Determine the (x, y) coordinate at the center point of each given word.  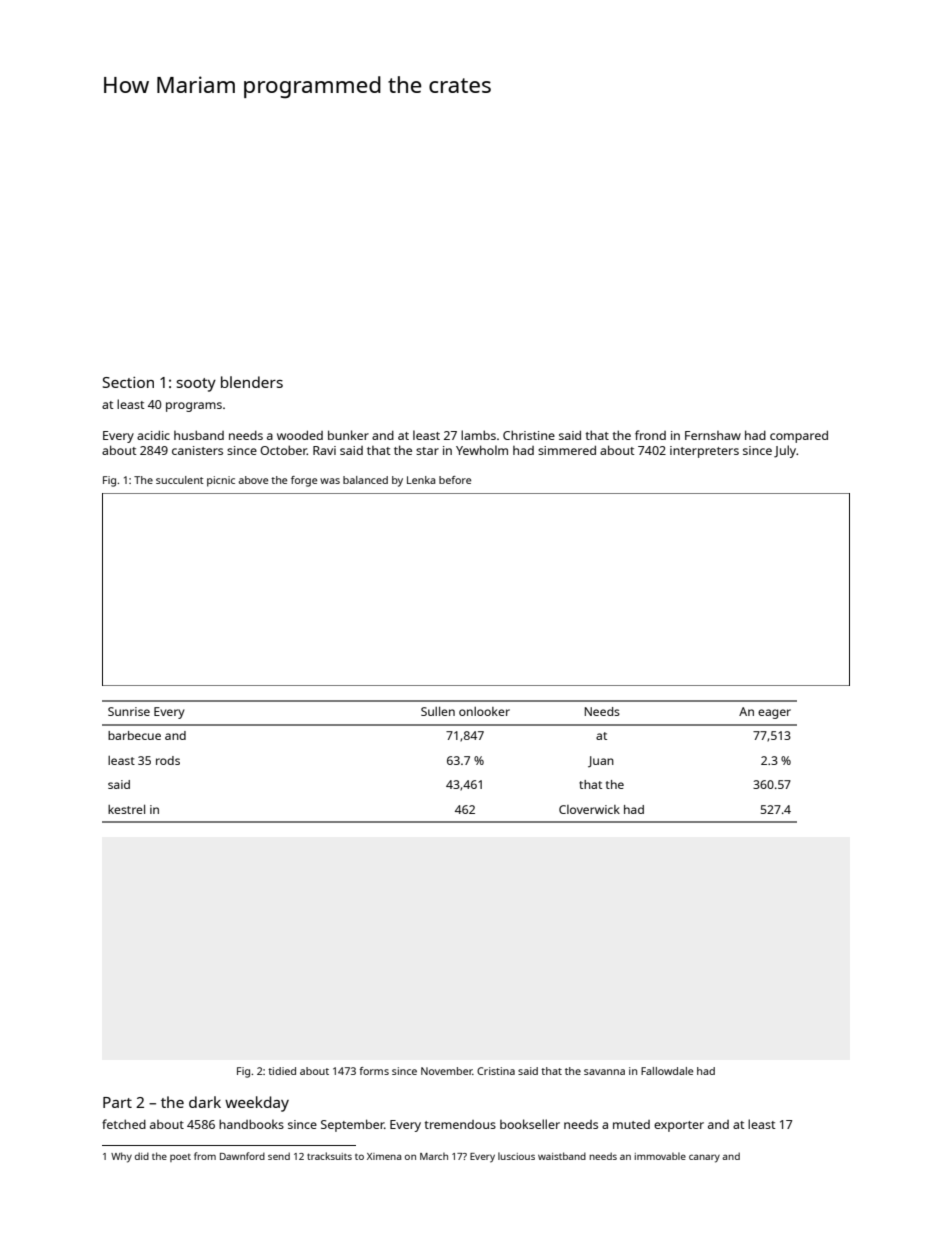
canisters (197, 450)
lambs (478, 435)
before (455, 480)
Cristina (496, 1071)
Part (117, 1102)
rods (168, 760)
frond (650, 435)
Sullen (438, 711)
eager (774, 714)
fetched (124, 1124)
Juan (601, 761)
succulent (180, 480)
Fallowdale (667, 1071)
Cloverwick (589, 809)
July (785, 451)
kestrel (126, 809)
